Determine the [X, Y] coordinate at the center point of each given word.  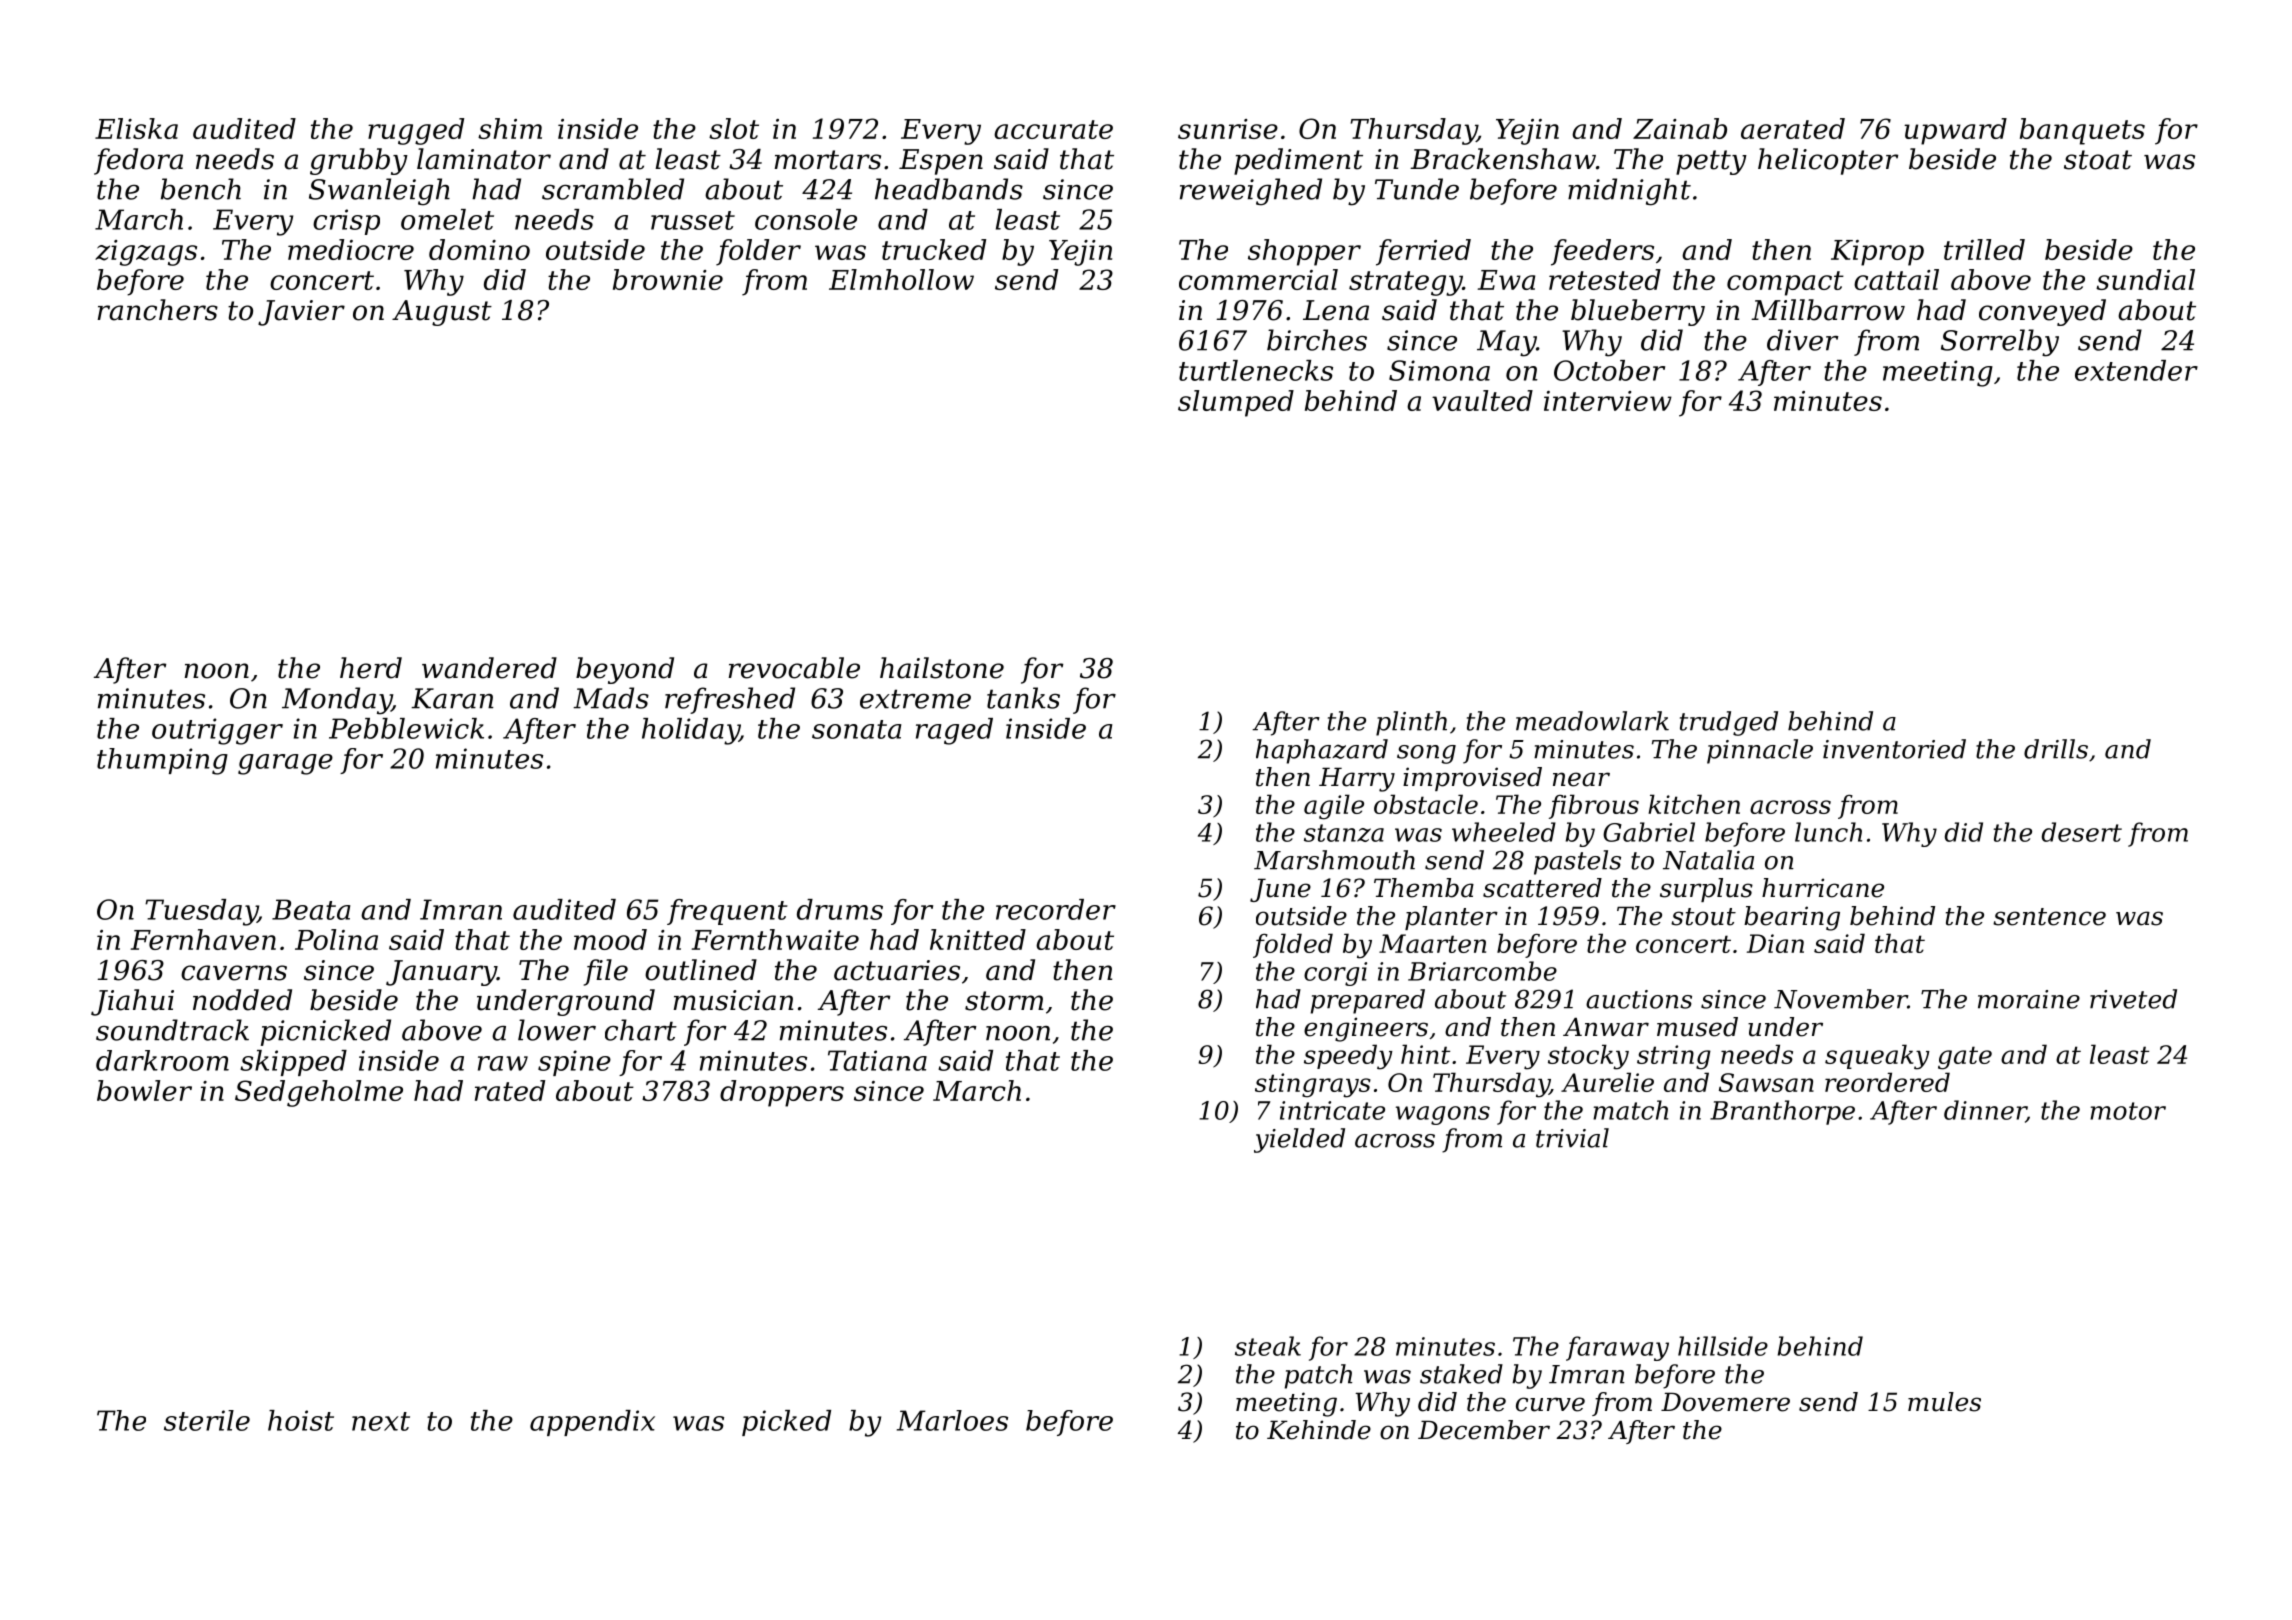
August [442, 313]
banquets [2082, 131]
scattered [1542, 888]
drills [2056, 749]
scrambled [613, 189]
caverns [234, 973]
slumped [1236, 403]
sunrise [1228, 129]
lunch [1828, 832]
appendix [592, 1423]
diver [1803, 340]
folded [1293, 945]
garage [285, 764]
